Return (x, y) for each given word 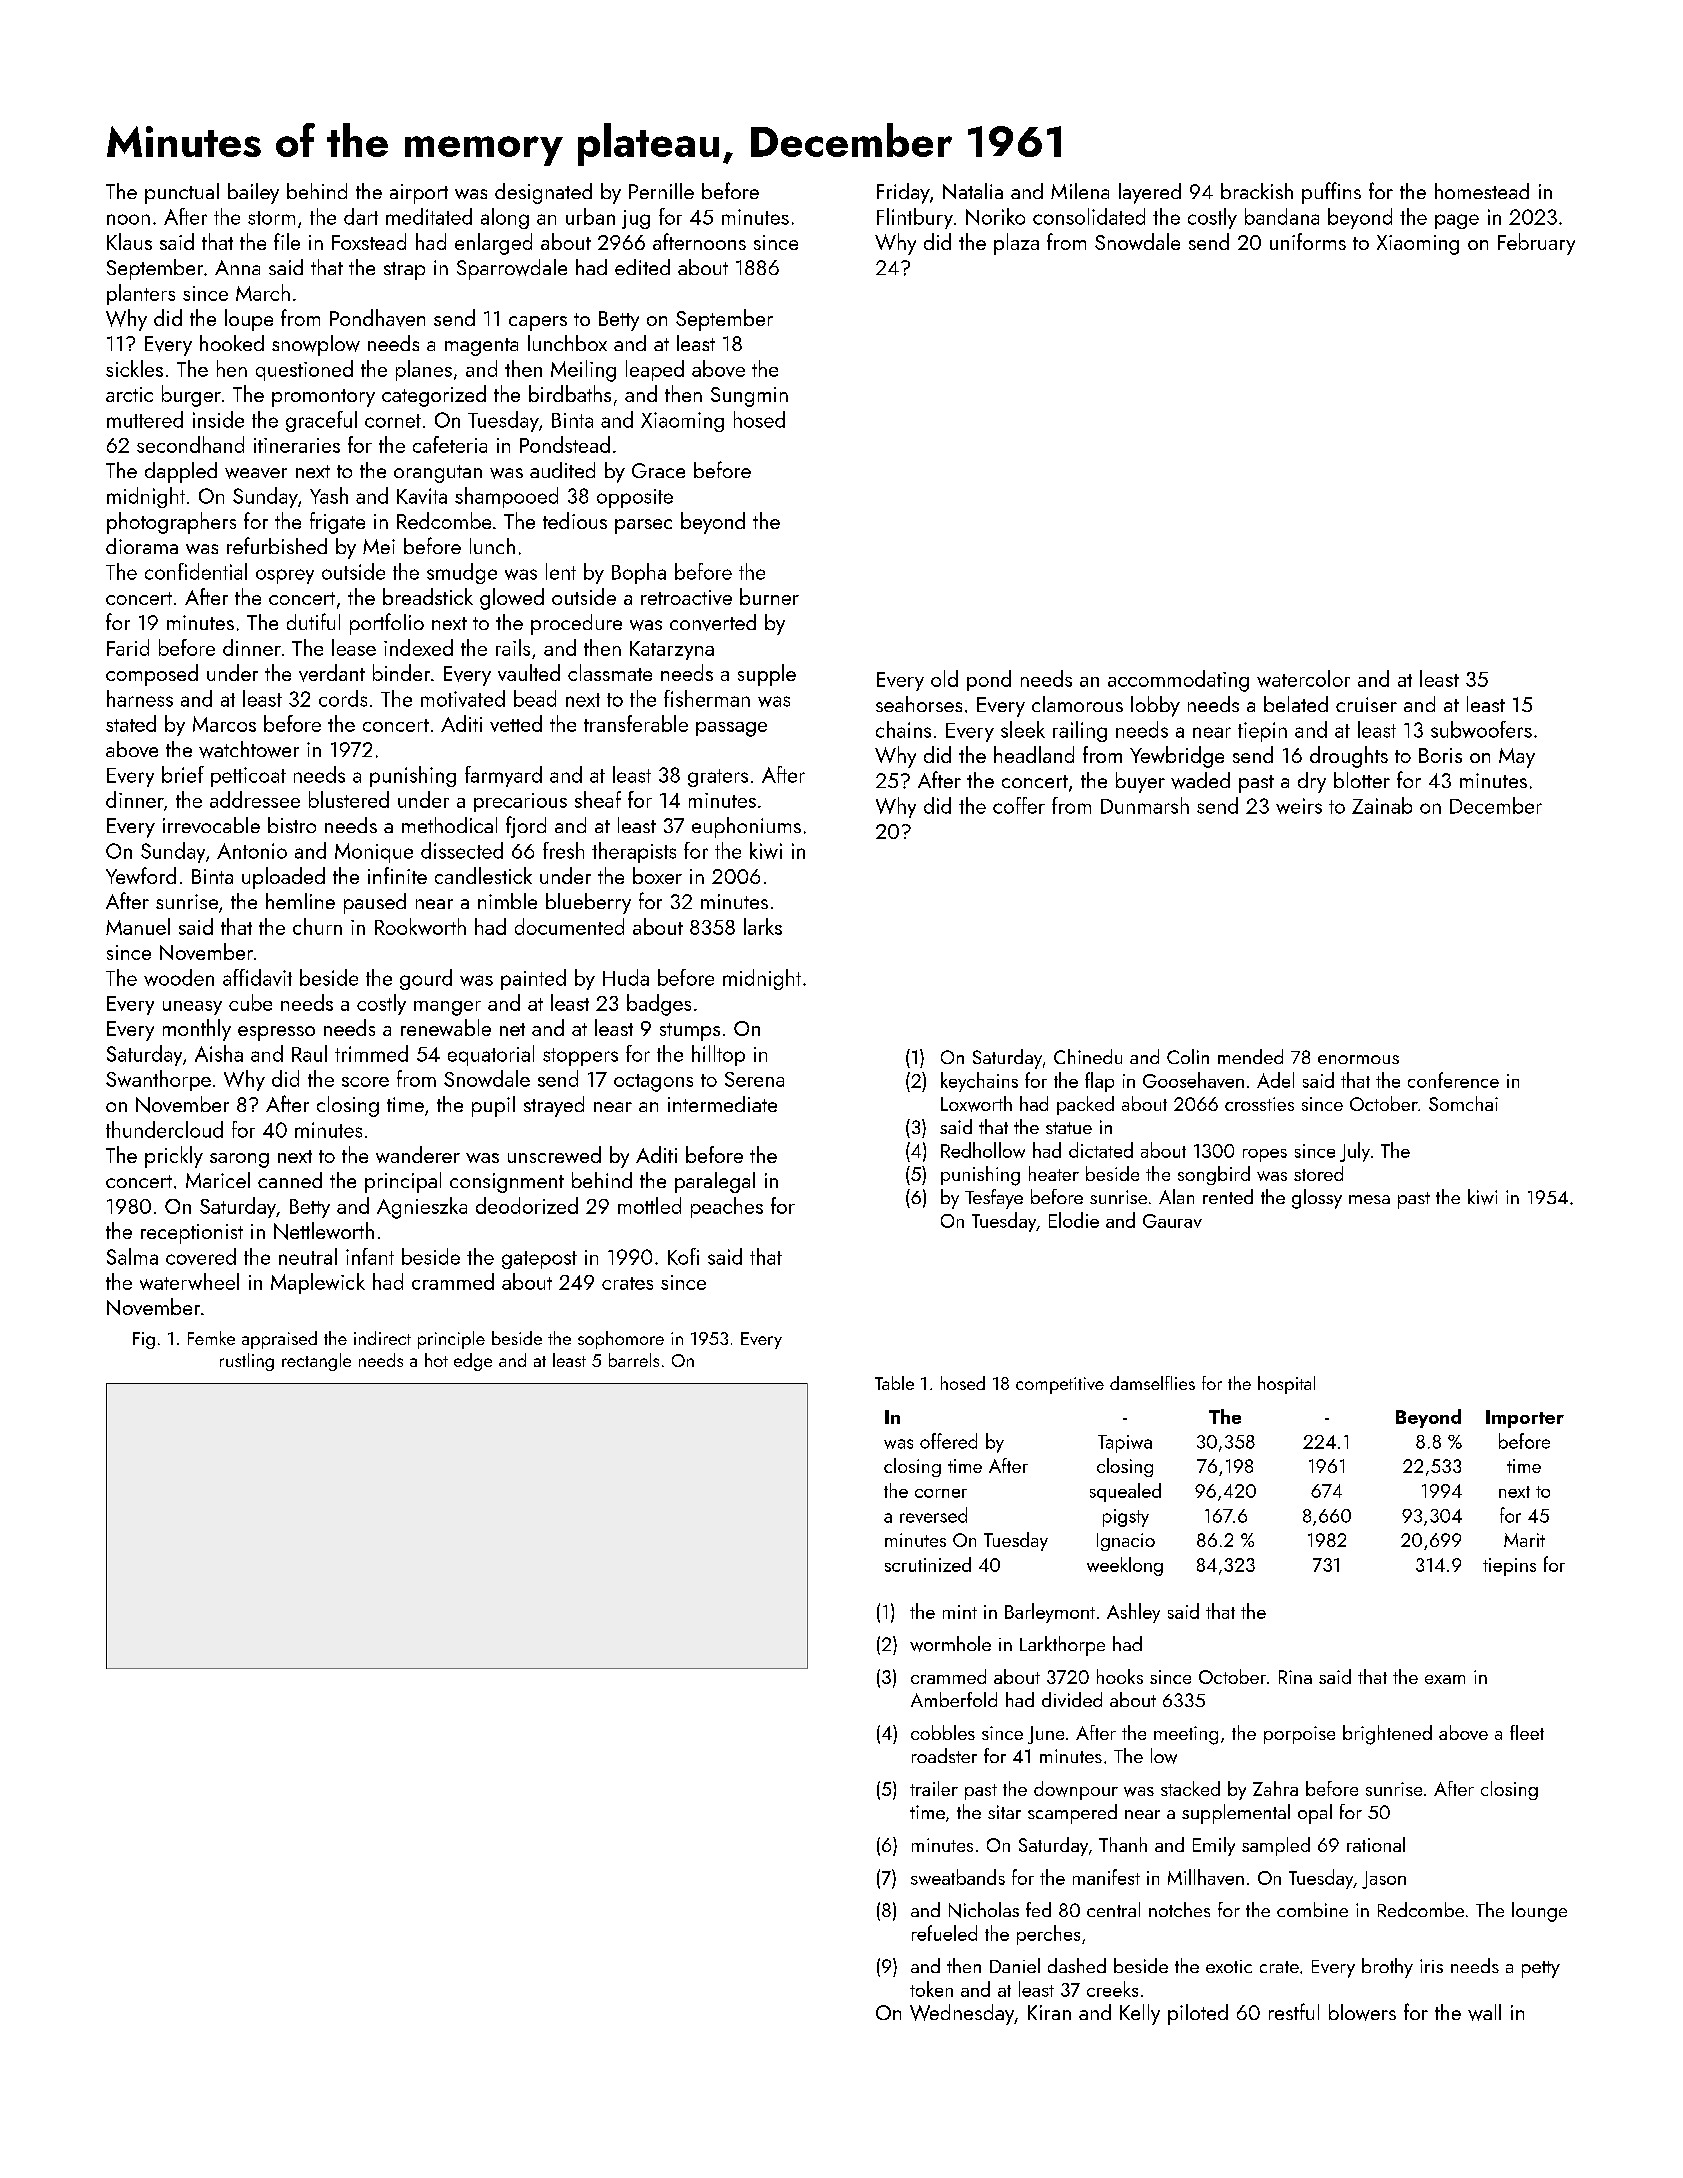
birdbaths (570, 393)
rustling (247, 1362)
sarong (239, 1160)
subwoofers (1481, 729)
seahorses (919, 704)
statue (1069, 1128)
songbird (1214, 1175)
